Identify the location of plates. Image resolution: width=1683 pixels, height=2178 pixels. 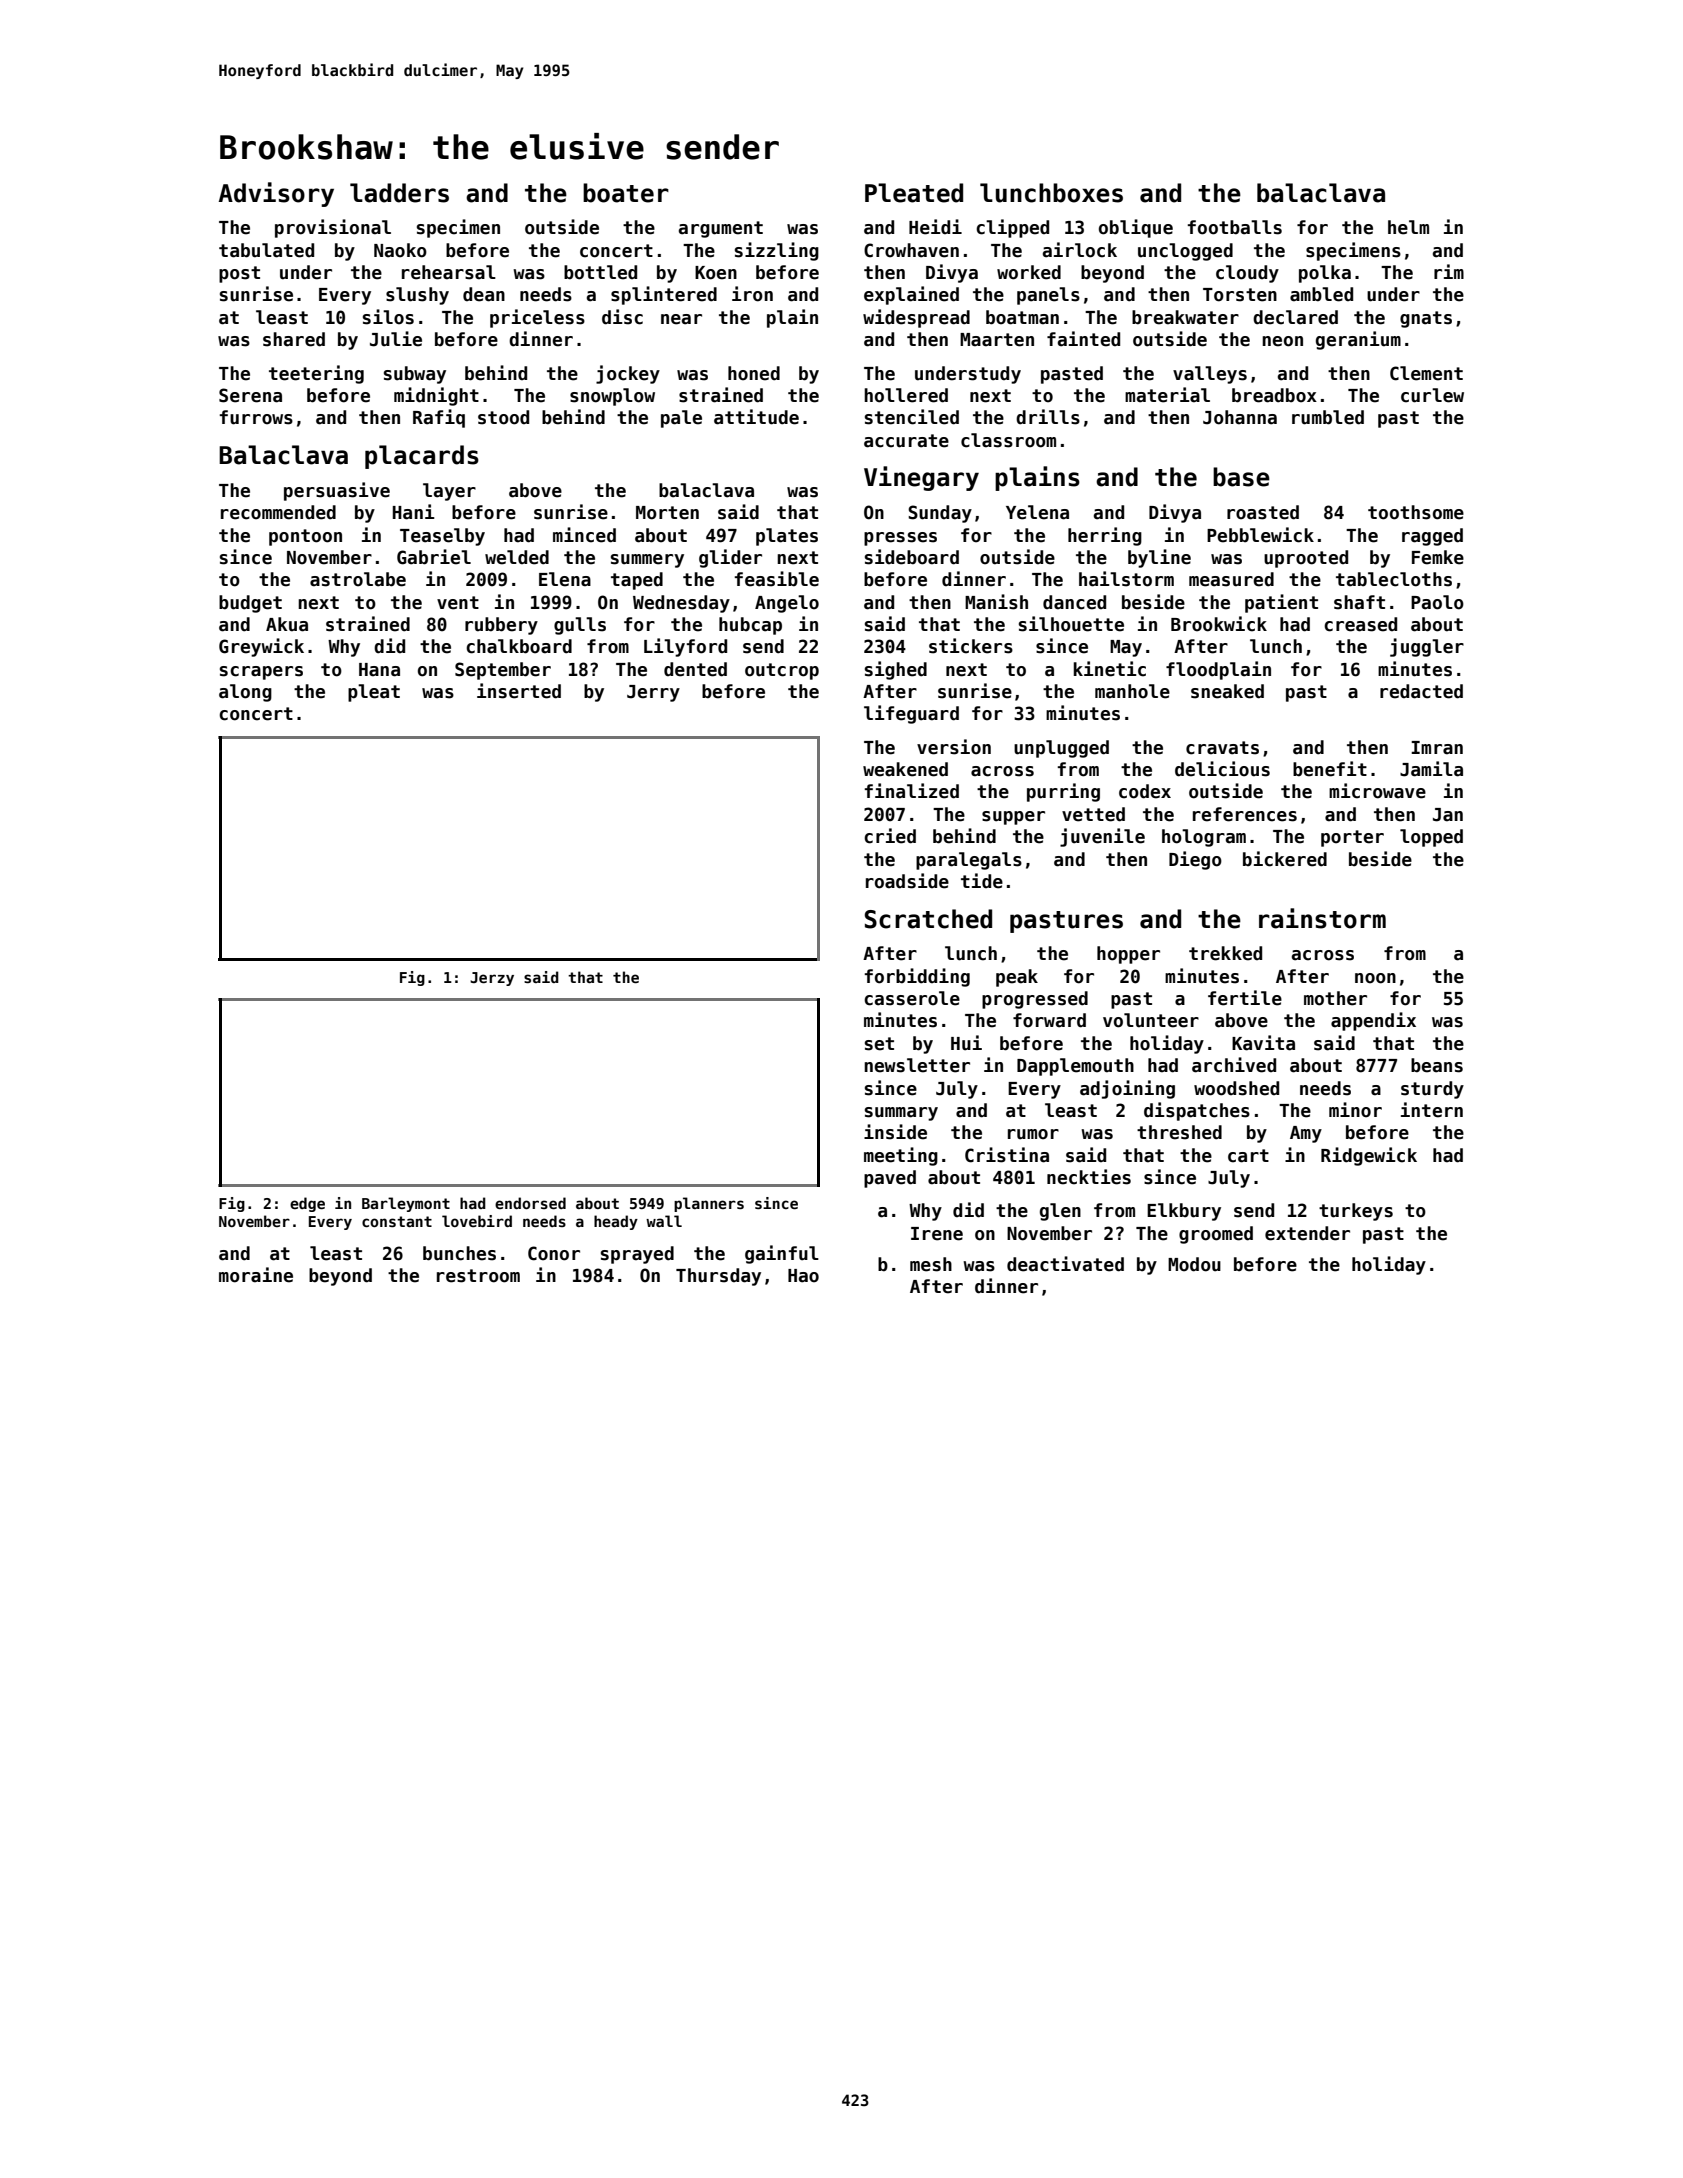
(787, 537).
